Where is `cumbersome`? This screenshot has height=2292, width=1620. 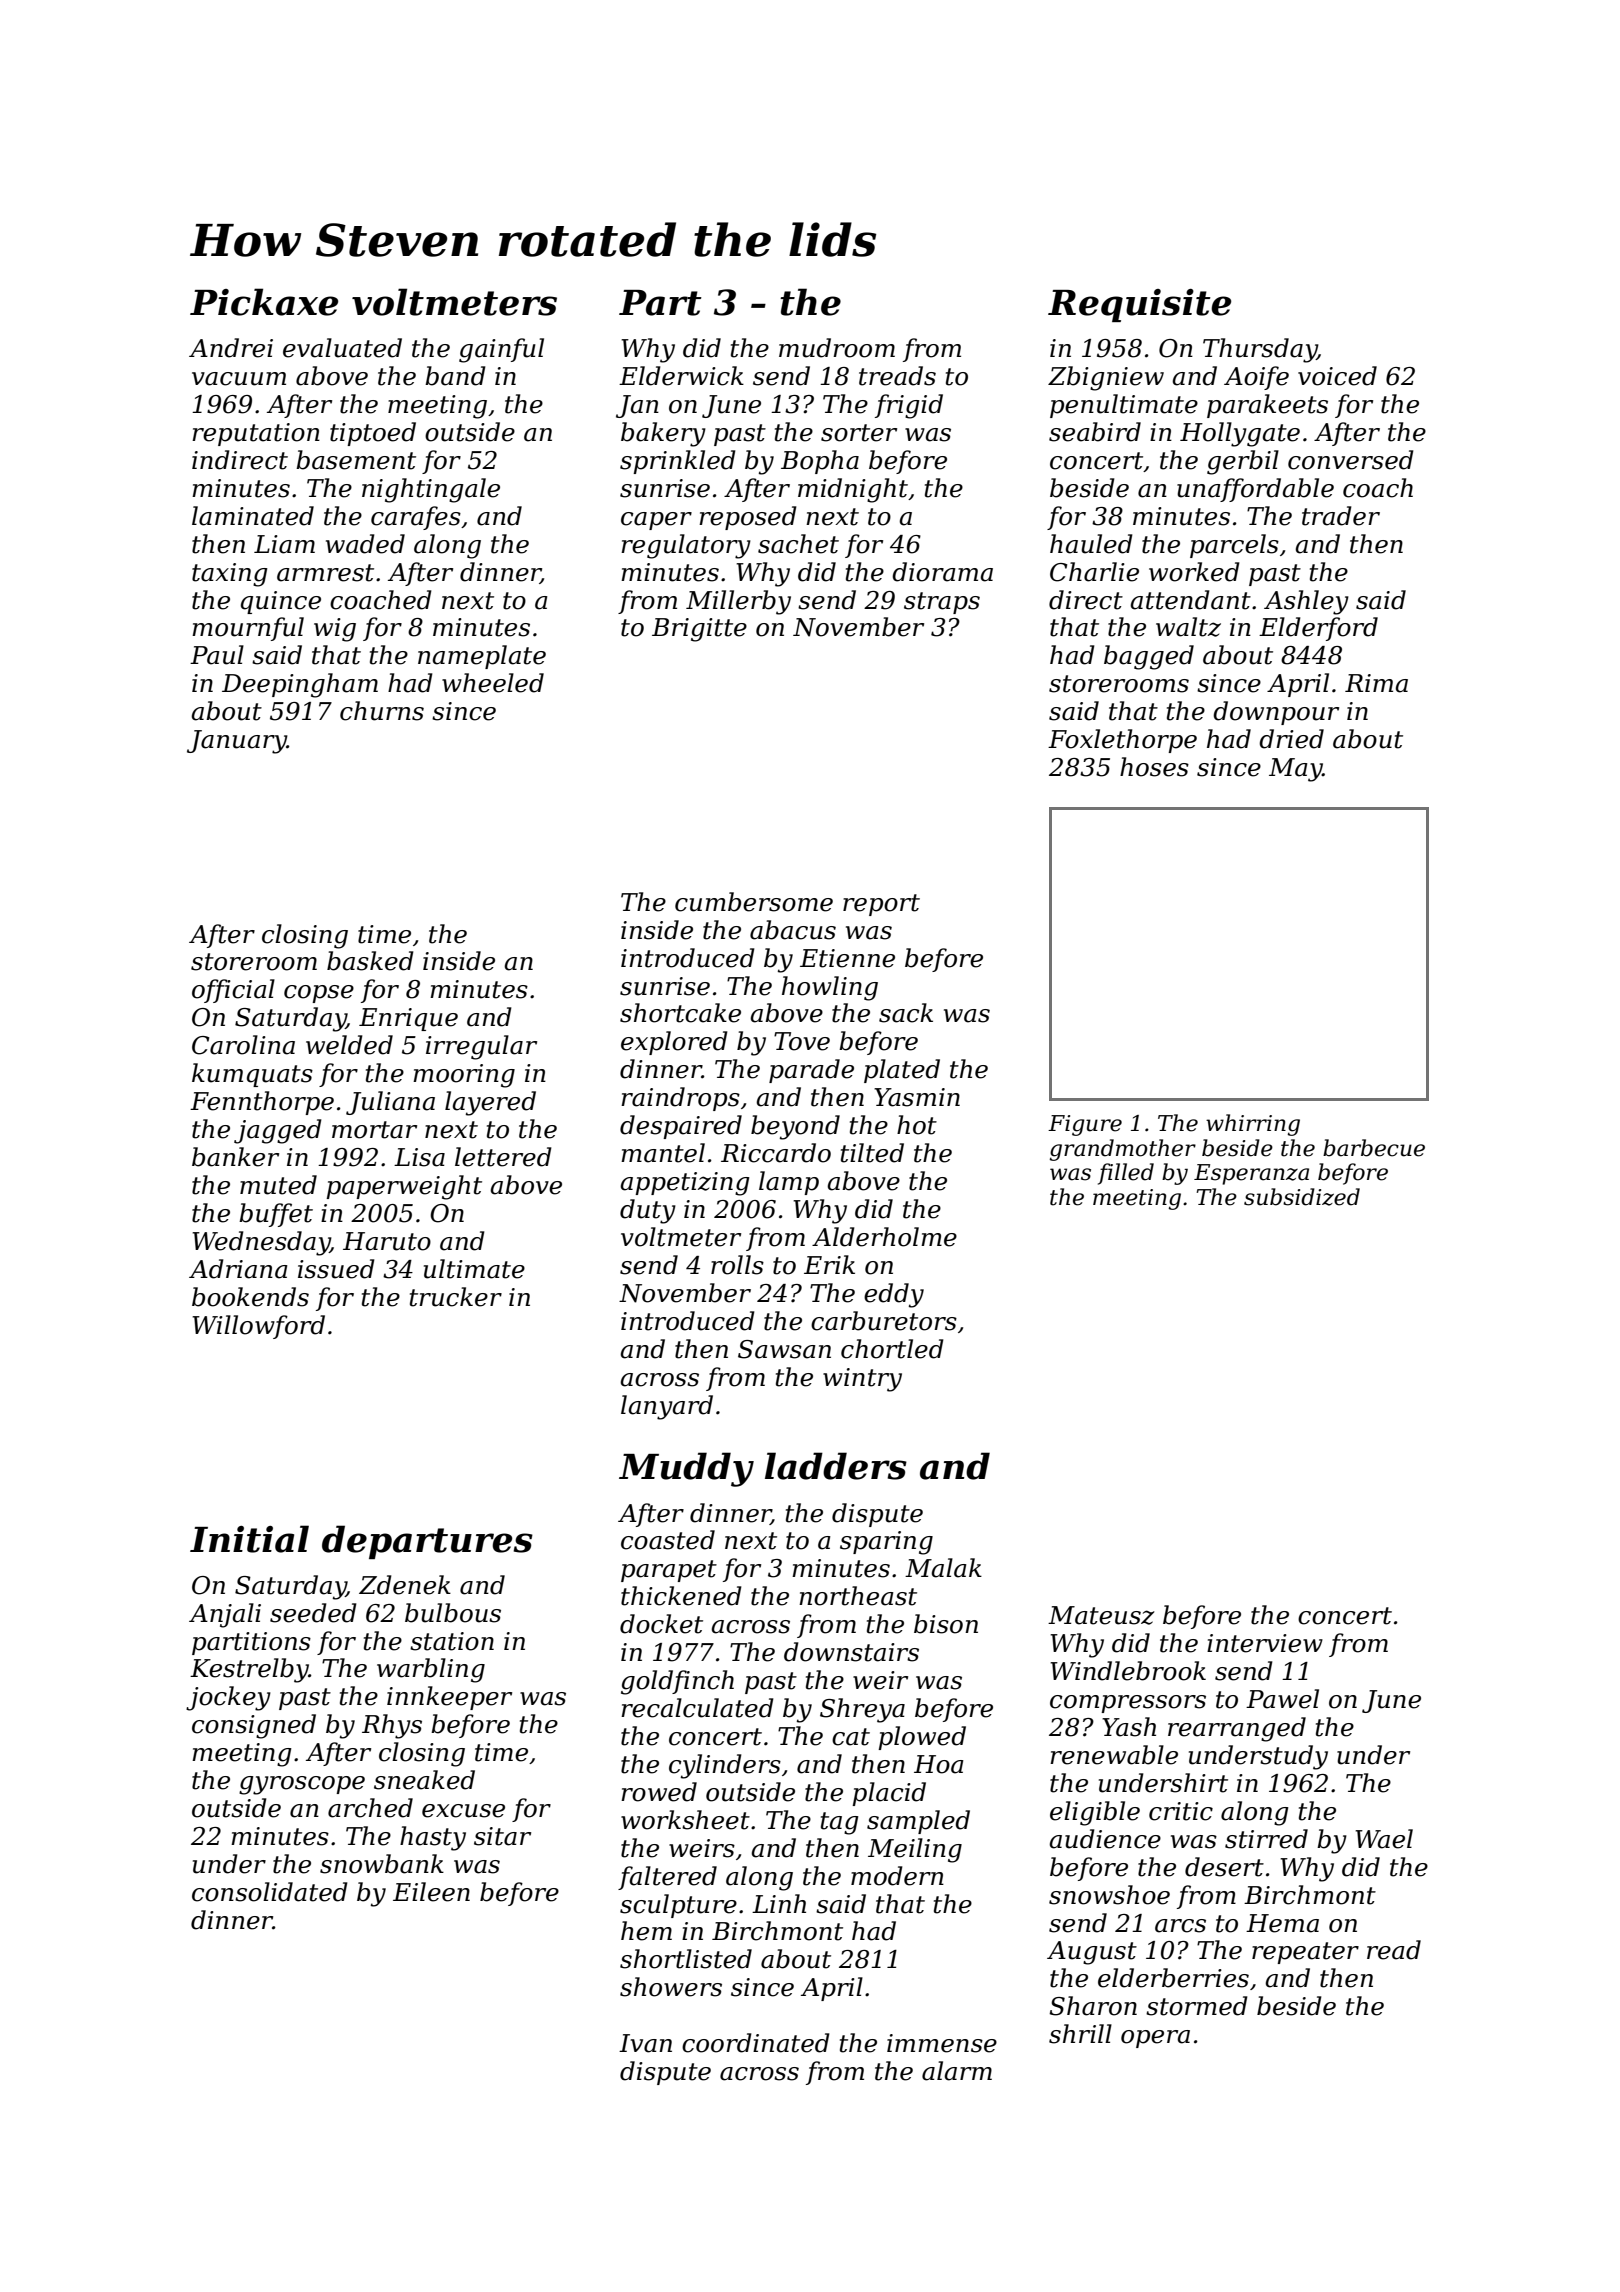
cumbersome is located at coordinates (754, 902).
